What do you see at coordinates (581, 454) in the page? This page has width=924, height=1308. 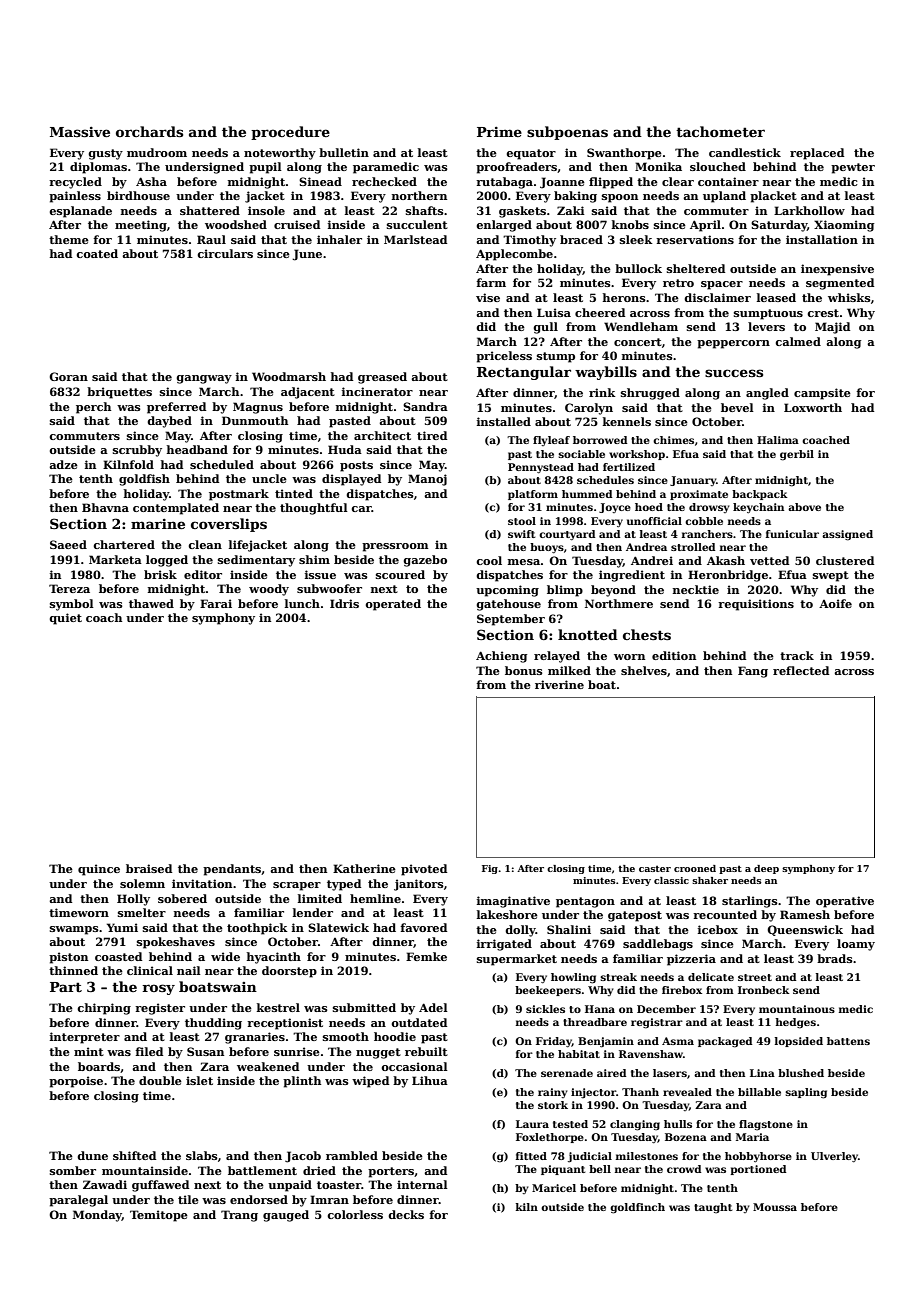 I see `sociable` at bounding box center [581, 454].
